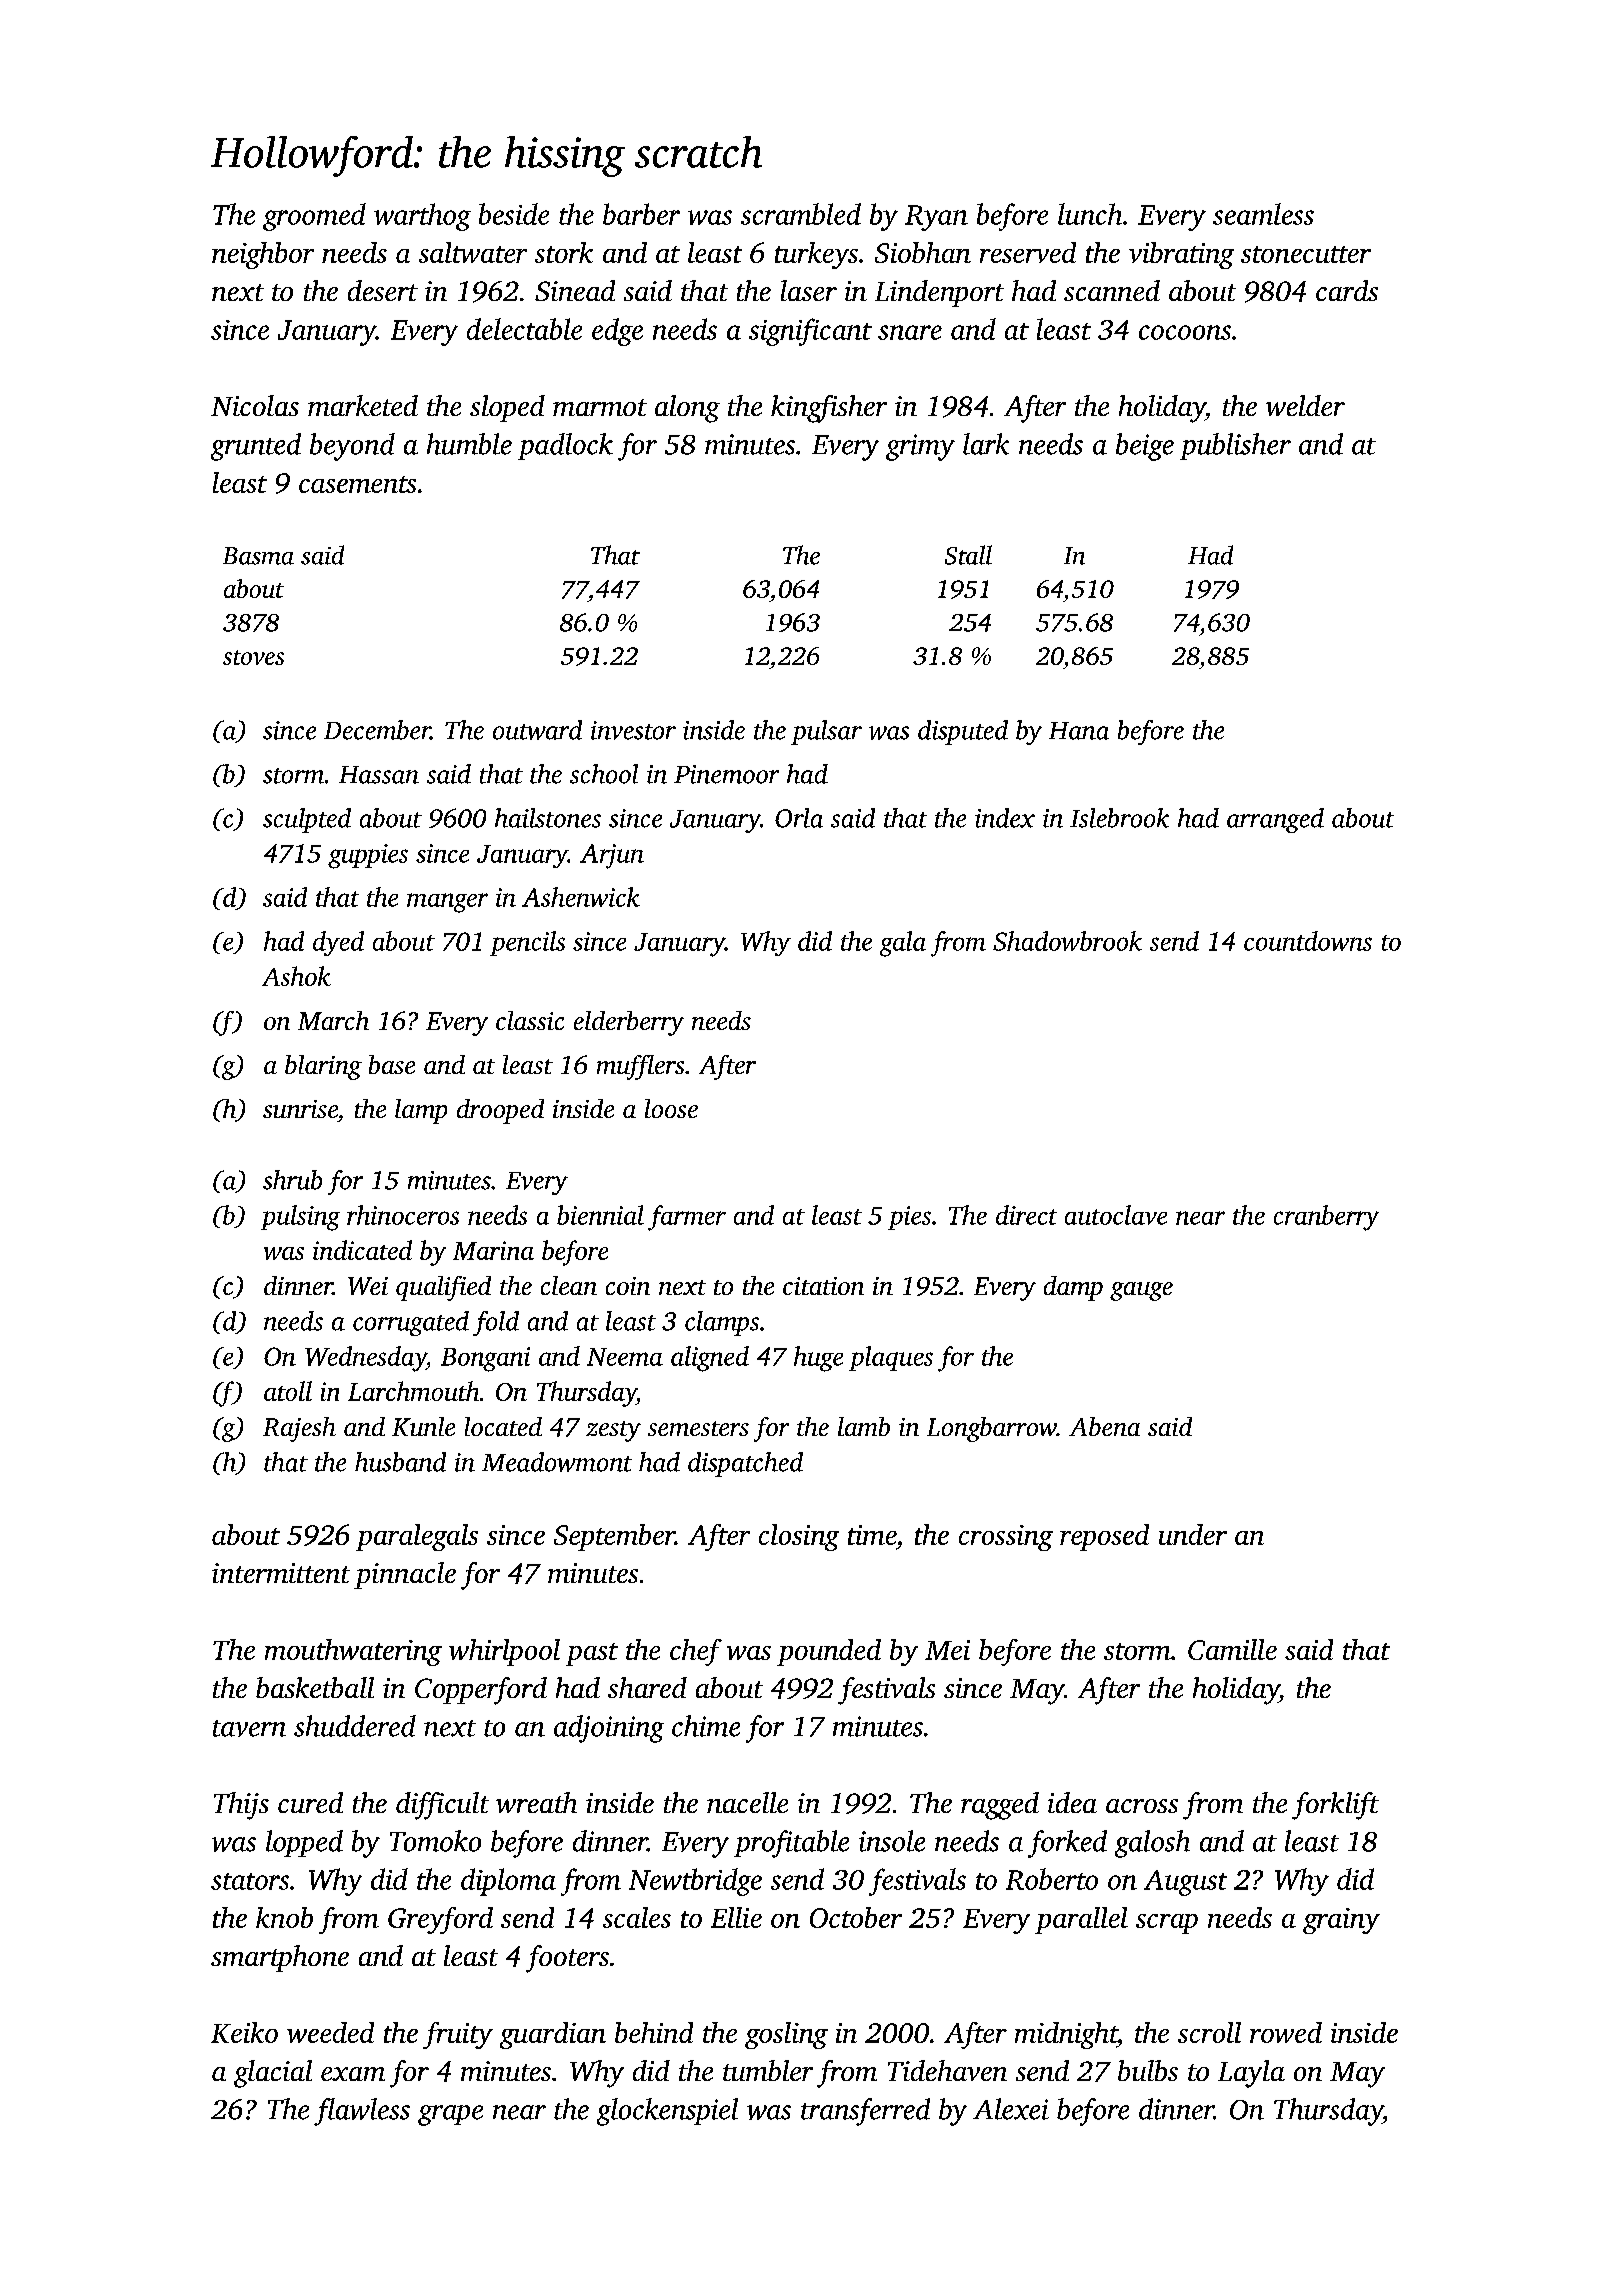  What do you see at coordinates (514, 214) in the screenshot?
I see `beside` at bounding box center [514, 214].
